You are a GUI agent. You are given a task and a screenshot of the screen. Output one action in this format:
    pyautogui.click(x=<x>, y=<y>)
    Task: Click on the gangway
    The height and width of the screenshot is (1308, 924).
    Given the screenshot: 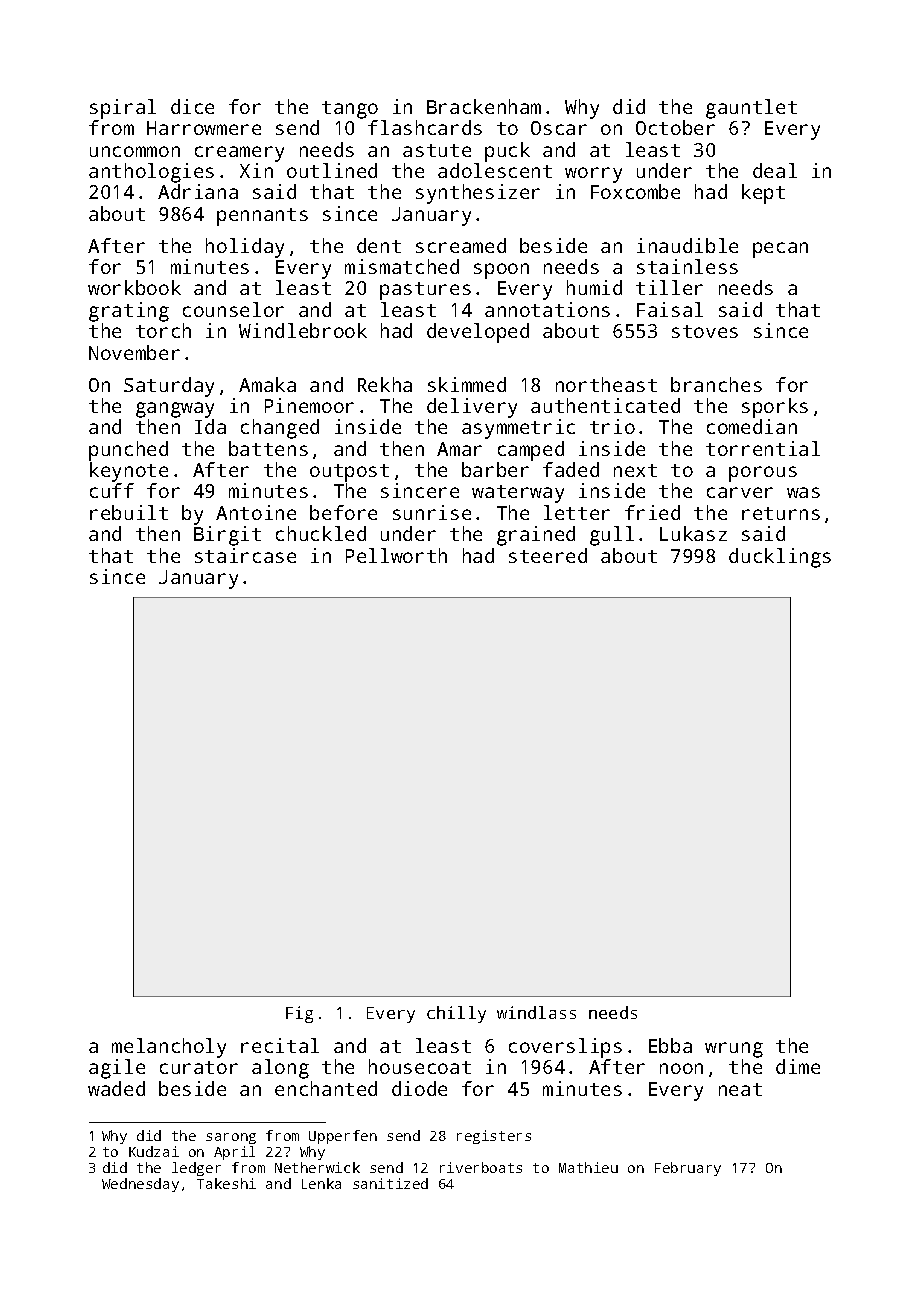 What is the action you would take?
    pyautogui.click(x=175, y=410)
